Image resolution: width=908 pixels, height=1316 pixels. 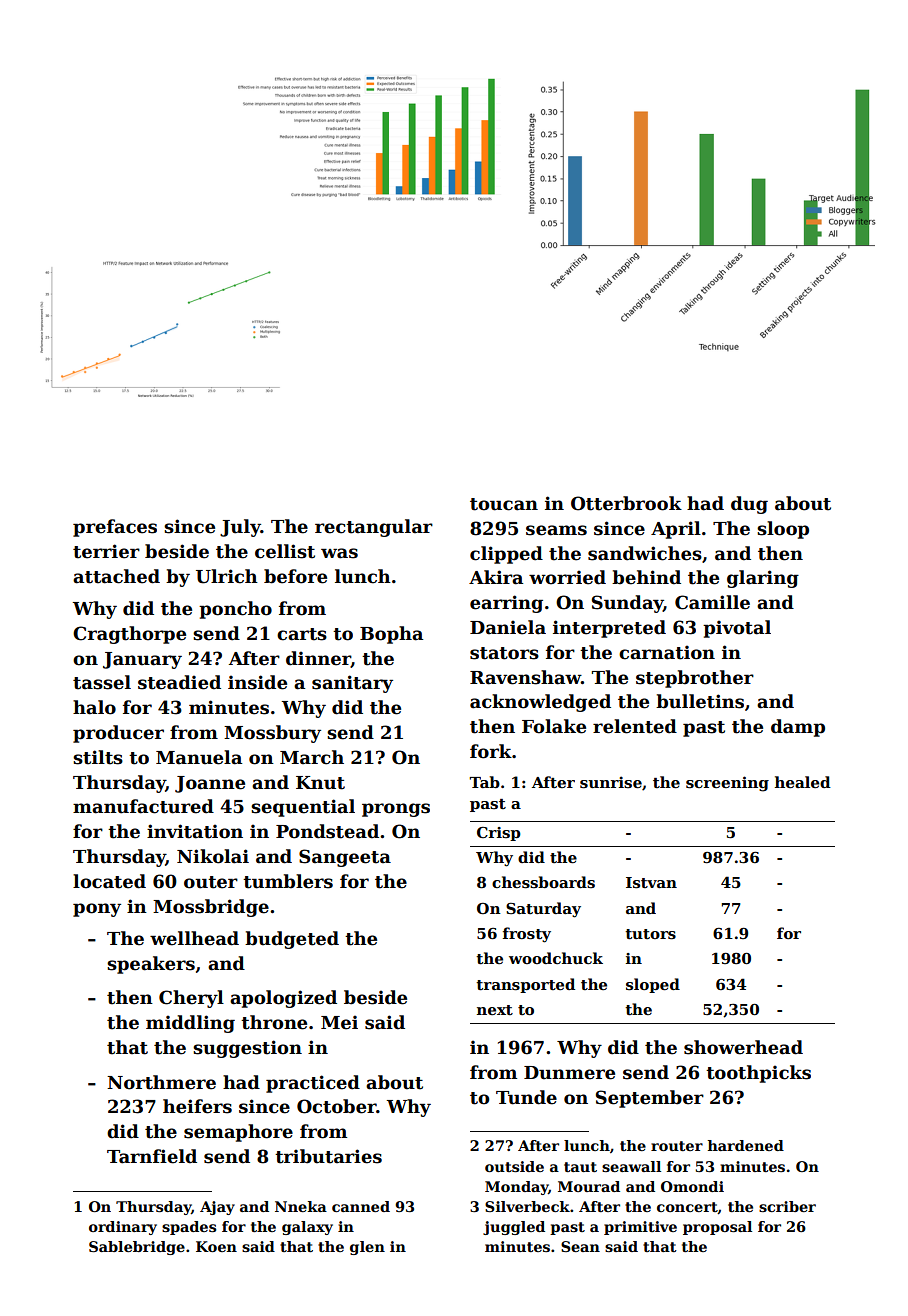 I want to click on Sablebridge, so click(x=137, y=1248).
